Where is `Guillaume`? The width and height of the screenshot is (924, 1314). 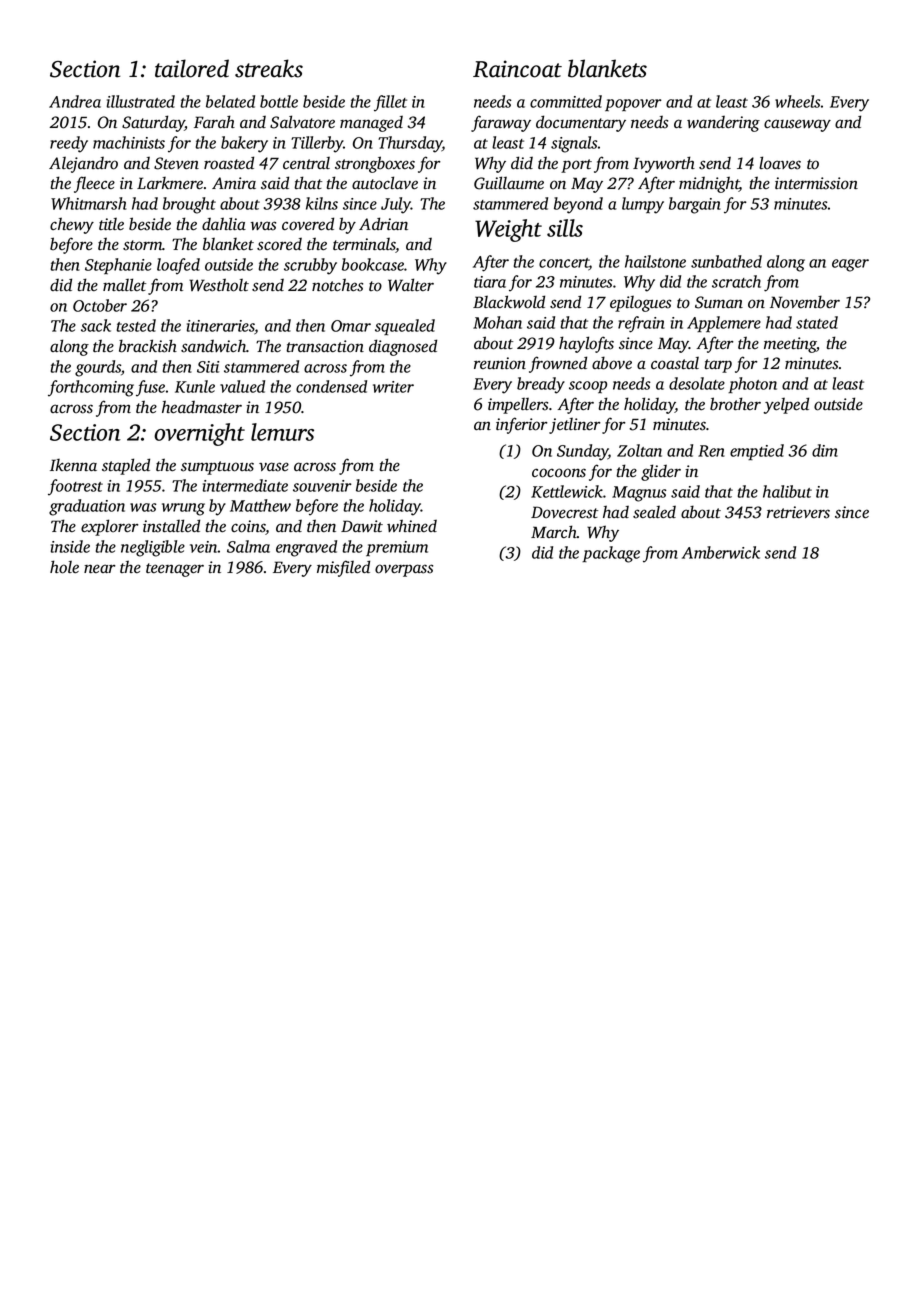 Guillaume is located at coordinates (509, 183).
